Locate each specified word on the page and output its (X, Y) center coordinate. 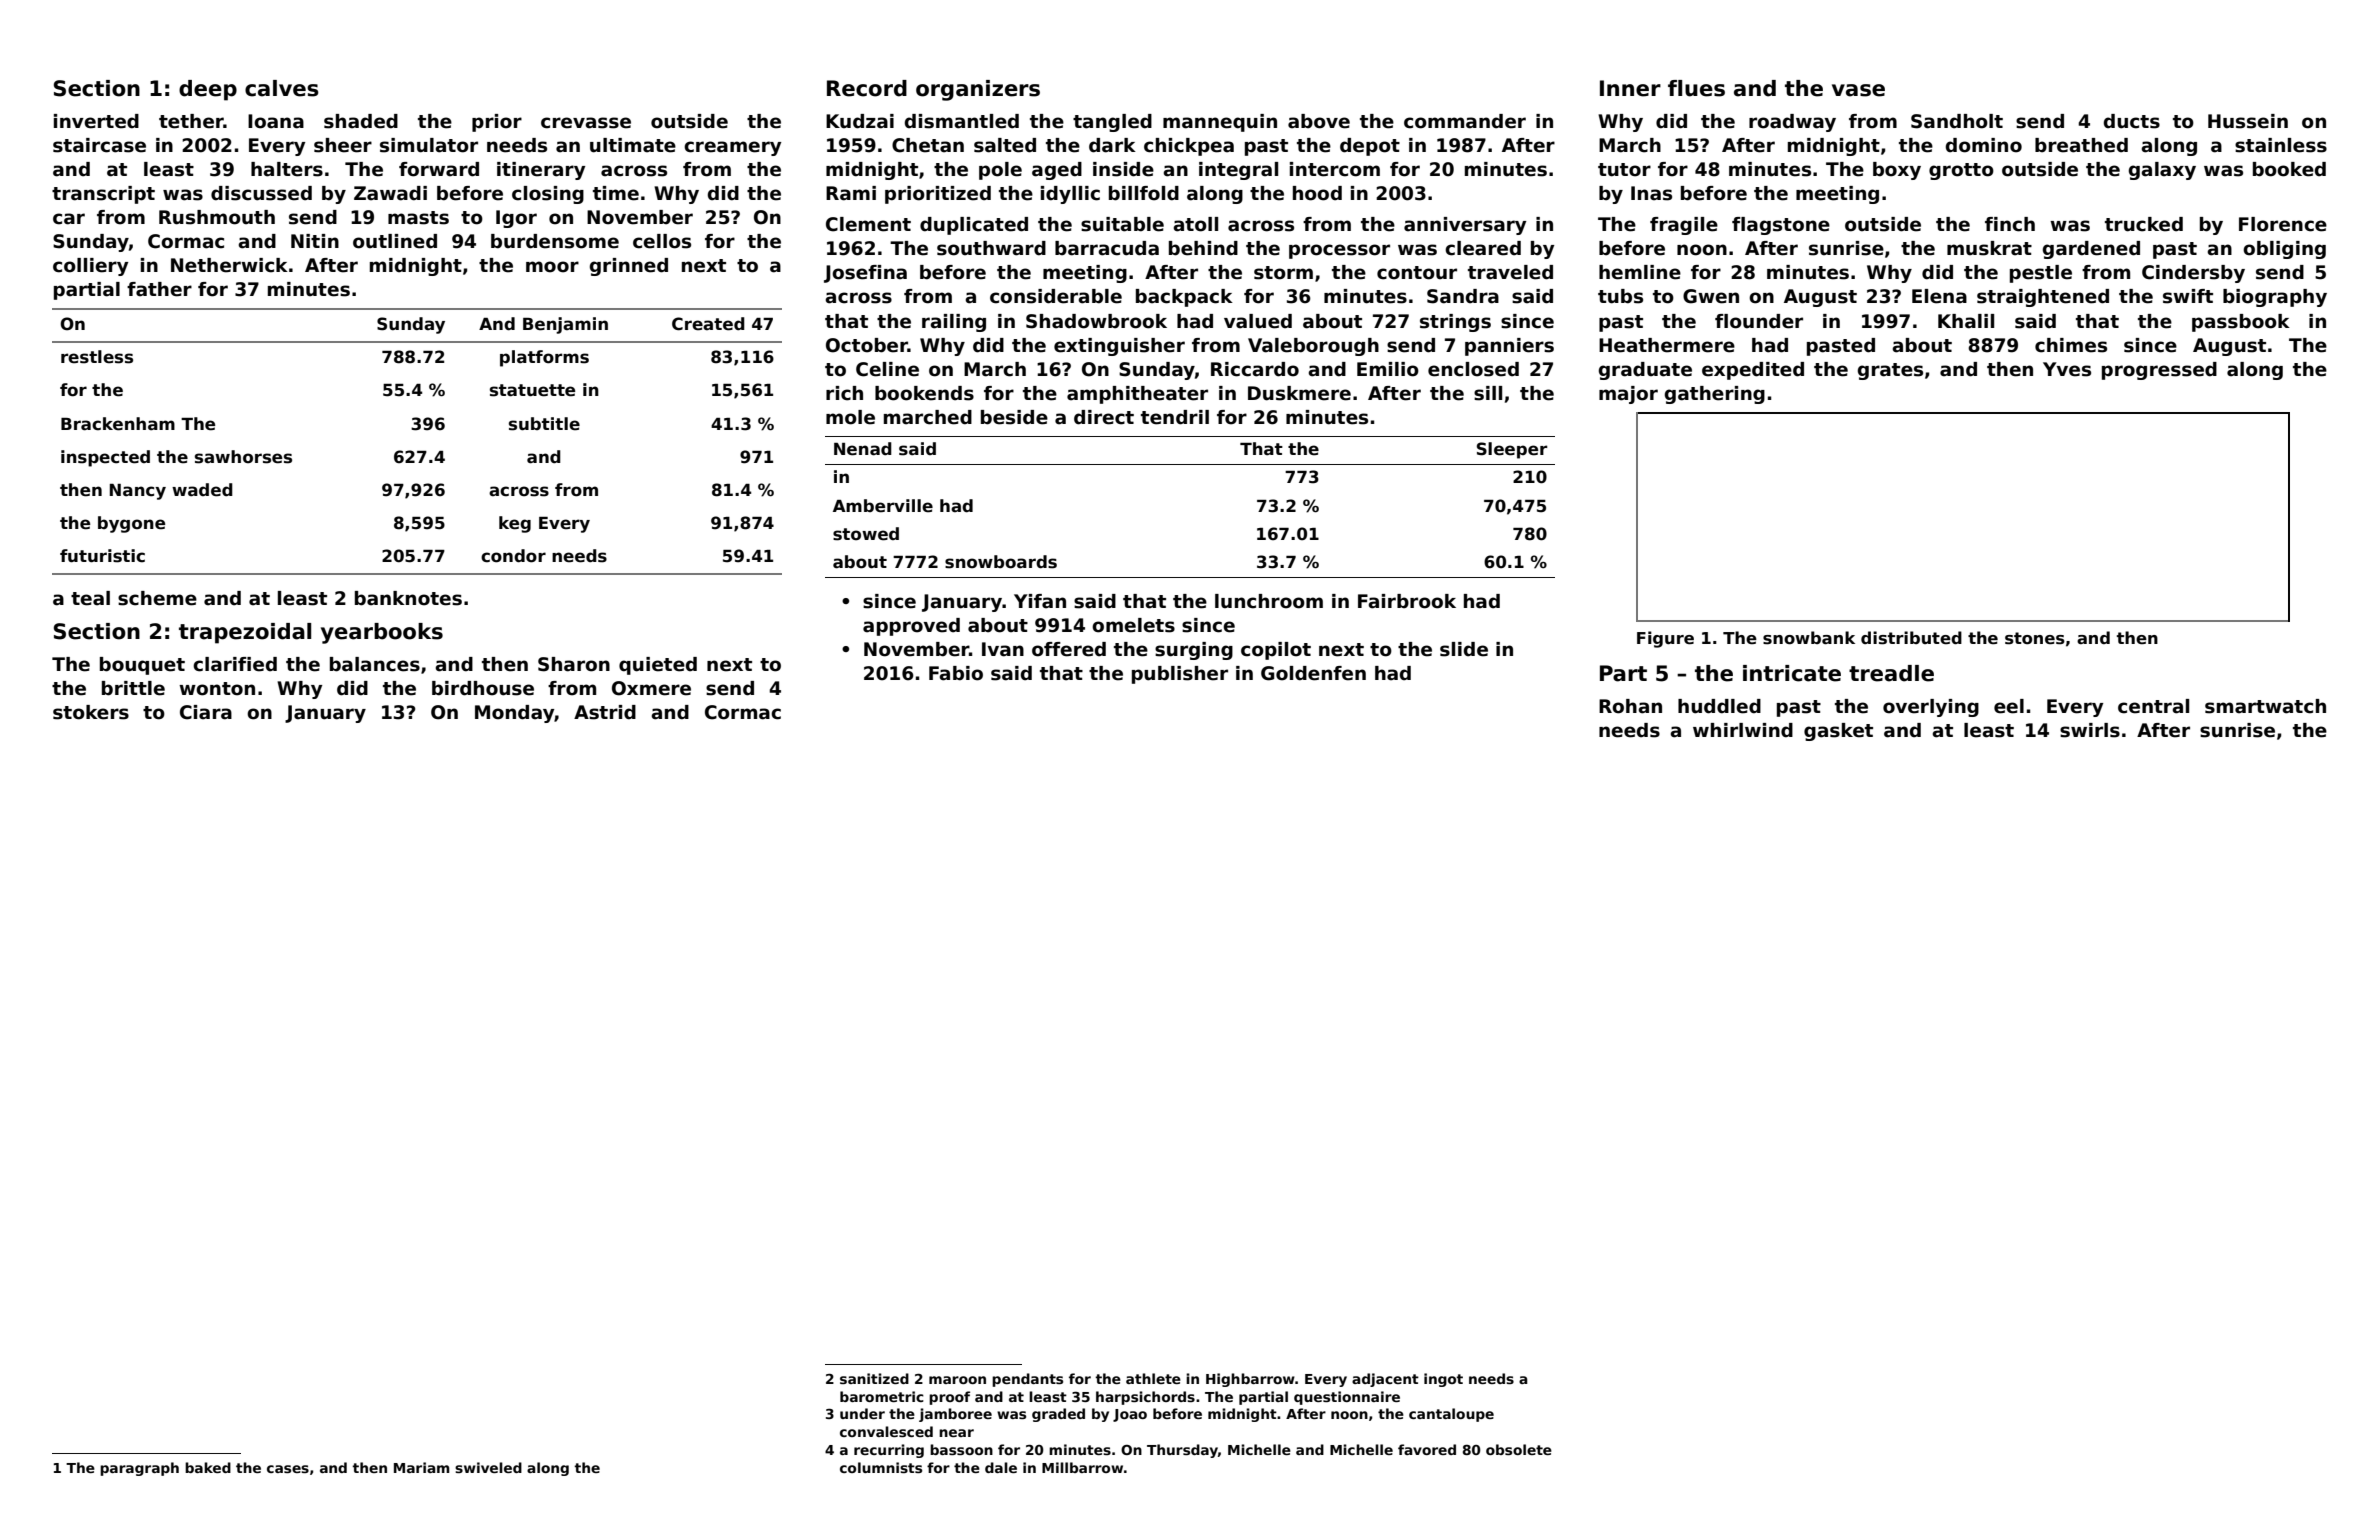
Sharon (574, 664)
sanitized (874, 1378)
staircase (99, 145)
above (1319, 121)
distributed (1911, 638)
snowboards (1001, 562)
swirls (2090, 730)
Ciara (206, 712)
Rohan (1630, 706)
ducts (2132, 121)
